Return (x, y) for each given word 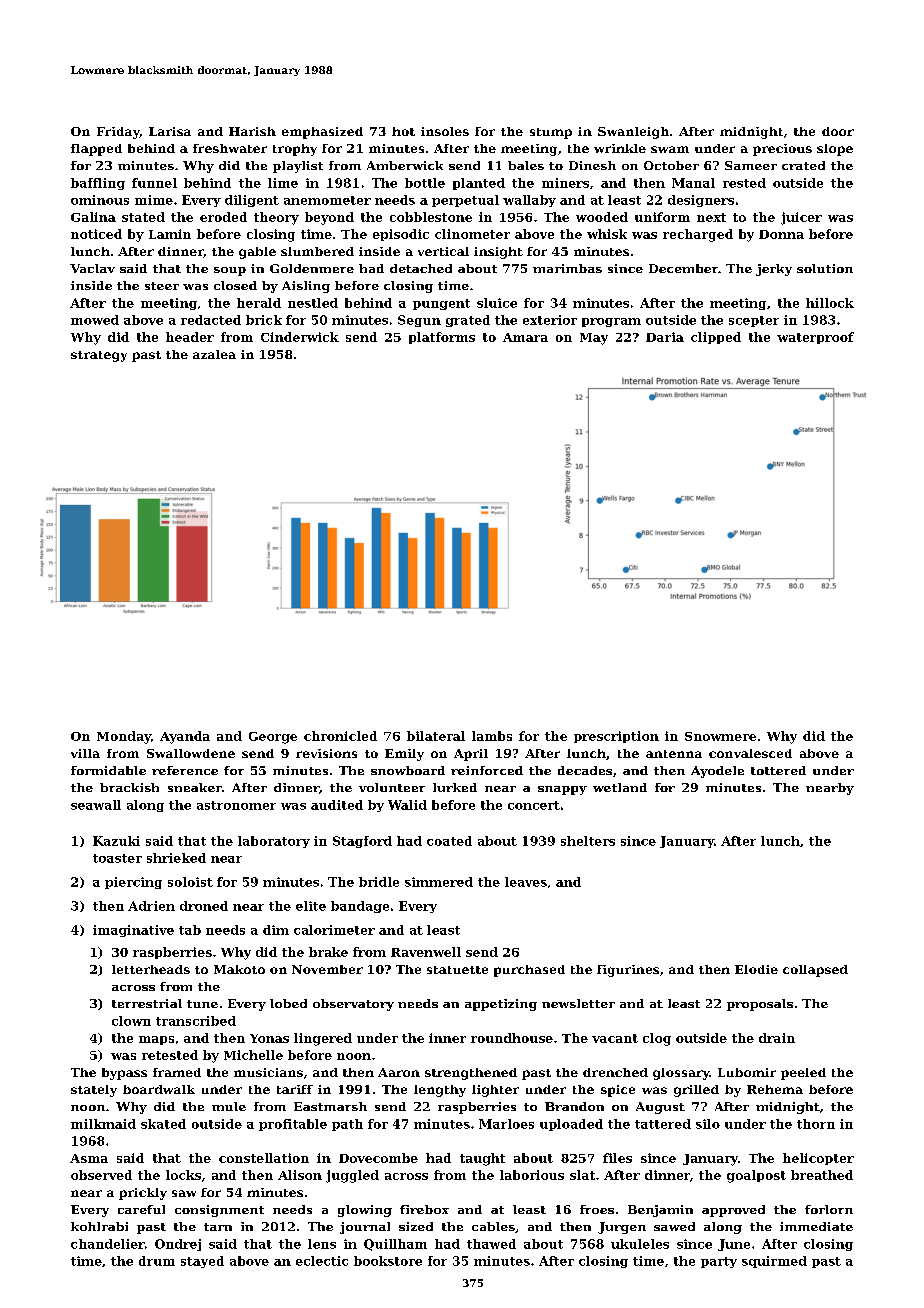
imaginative (133, 931)
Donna (781, 234)
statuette (457, 970)
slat (582, 1175)
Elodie (756, 969)
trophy (295, 150)
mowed (95, 320)
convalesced (750, 753)
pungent (441, 304)
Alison (300, 1175)
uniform (662, 217)
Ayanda (185, 737)
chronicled (340, 736)
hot (403, 131)
